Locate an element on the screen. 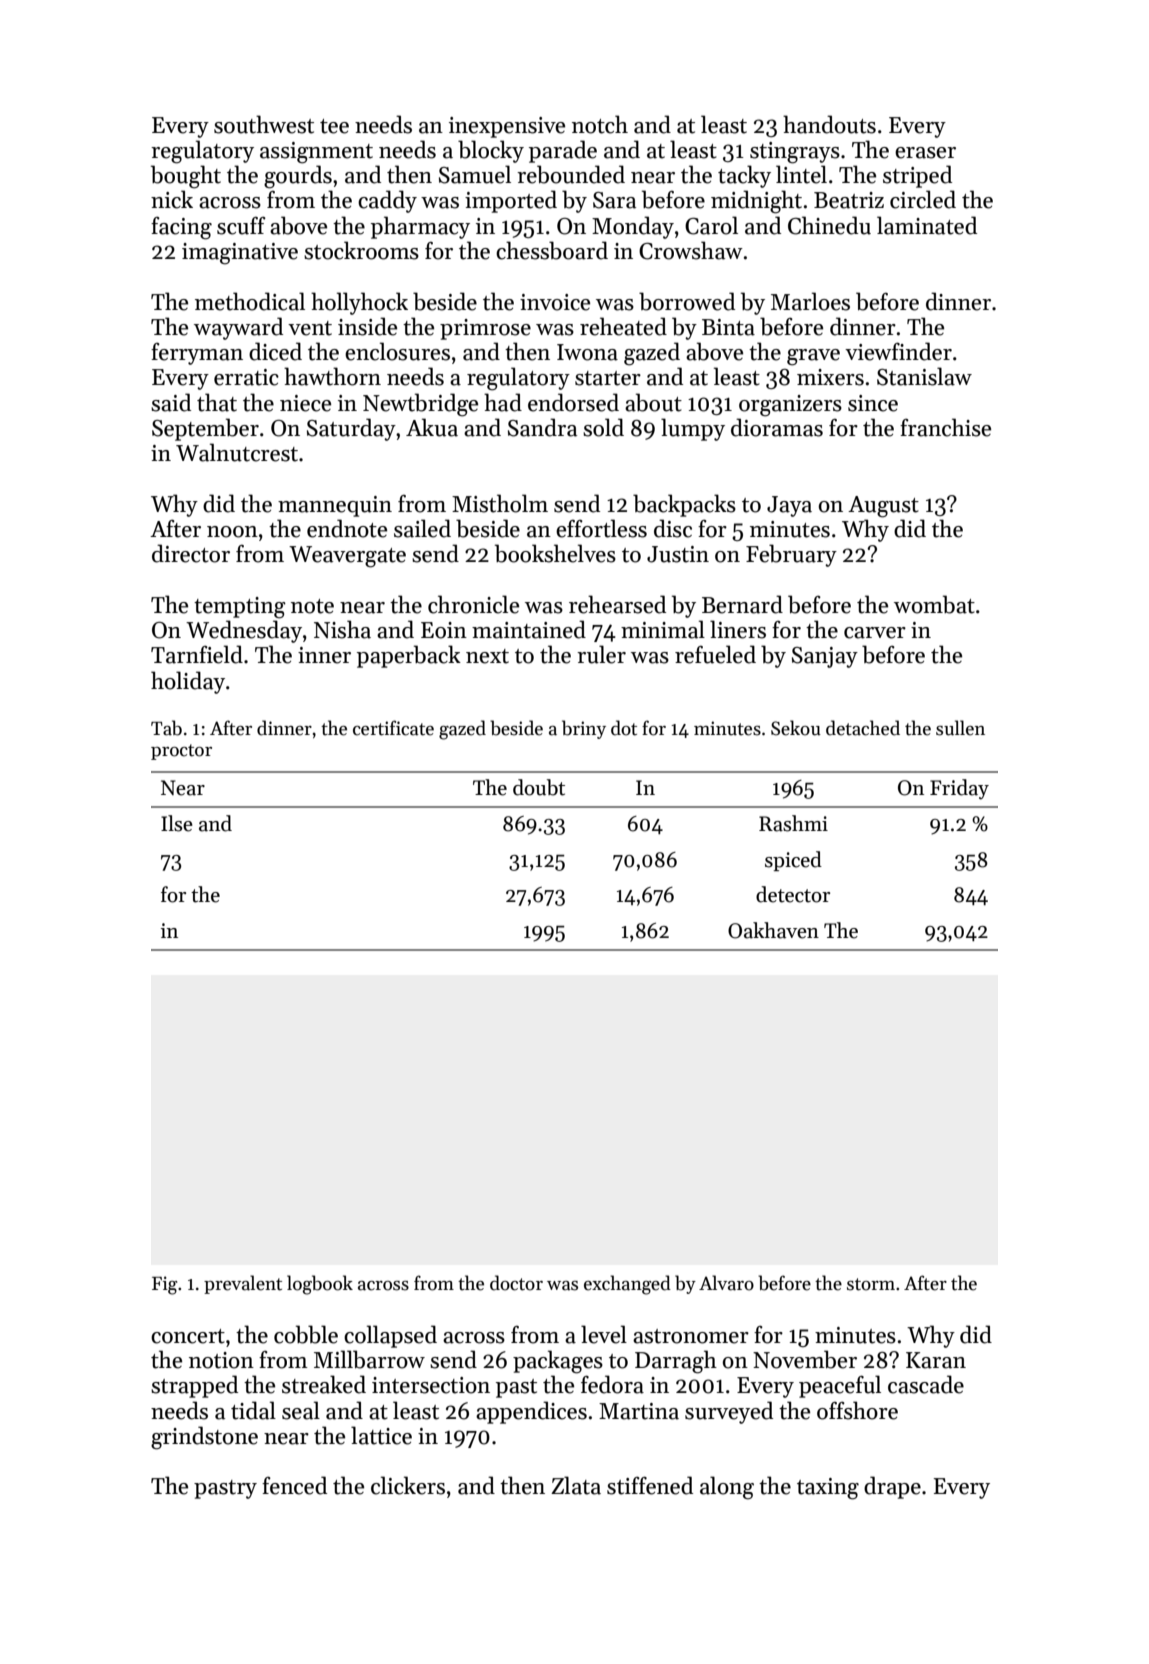 This screenshot has height=1664, width=1149. logbook is located at coordinates (320, 1285).
